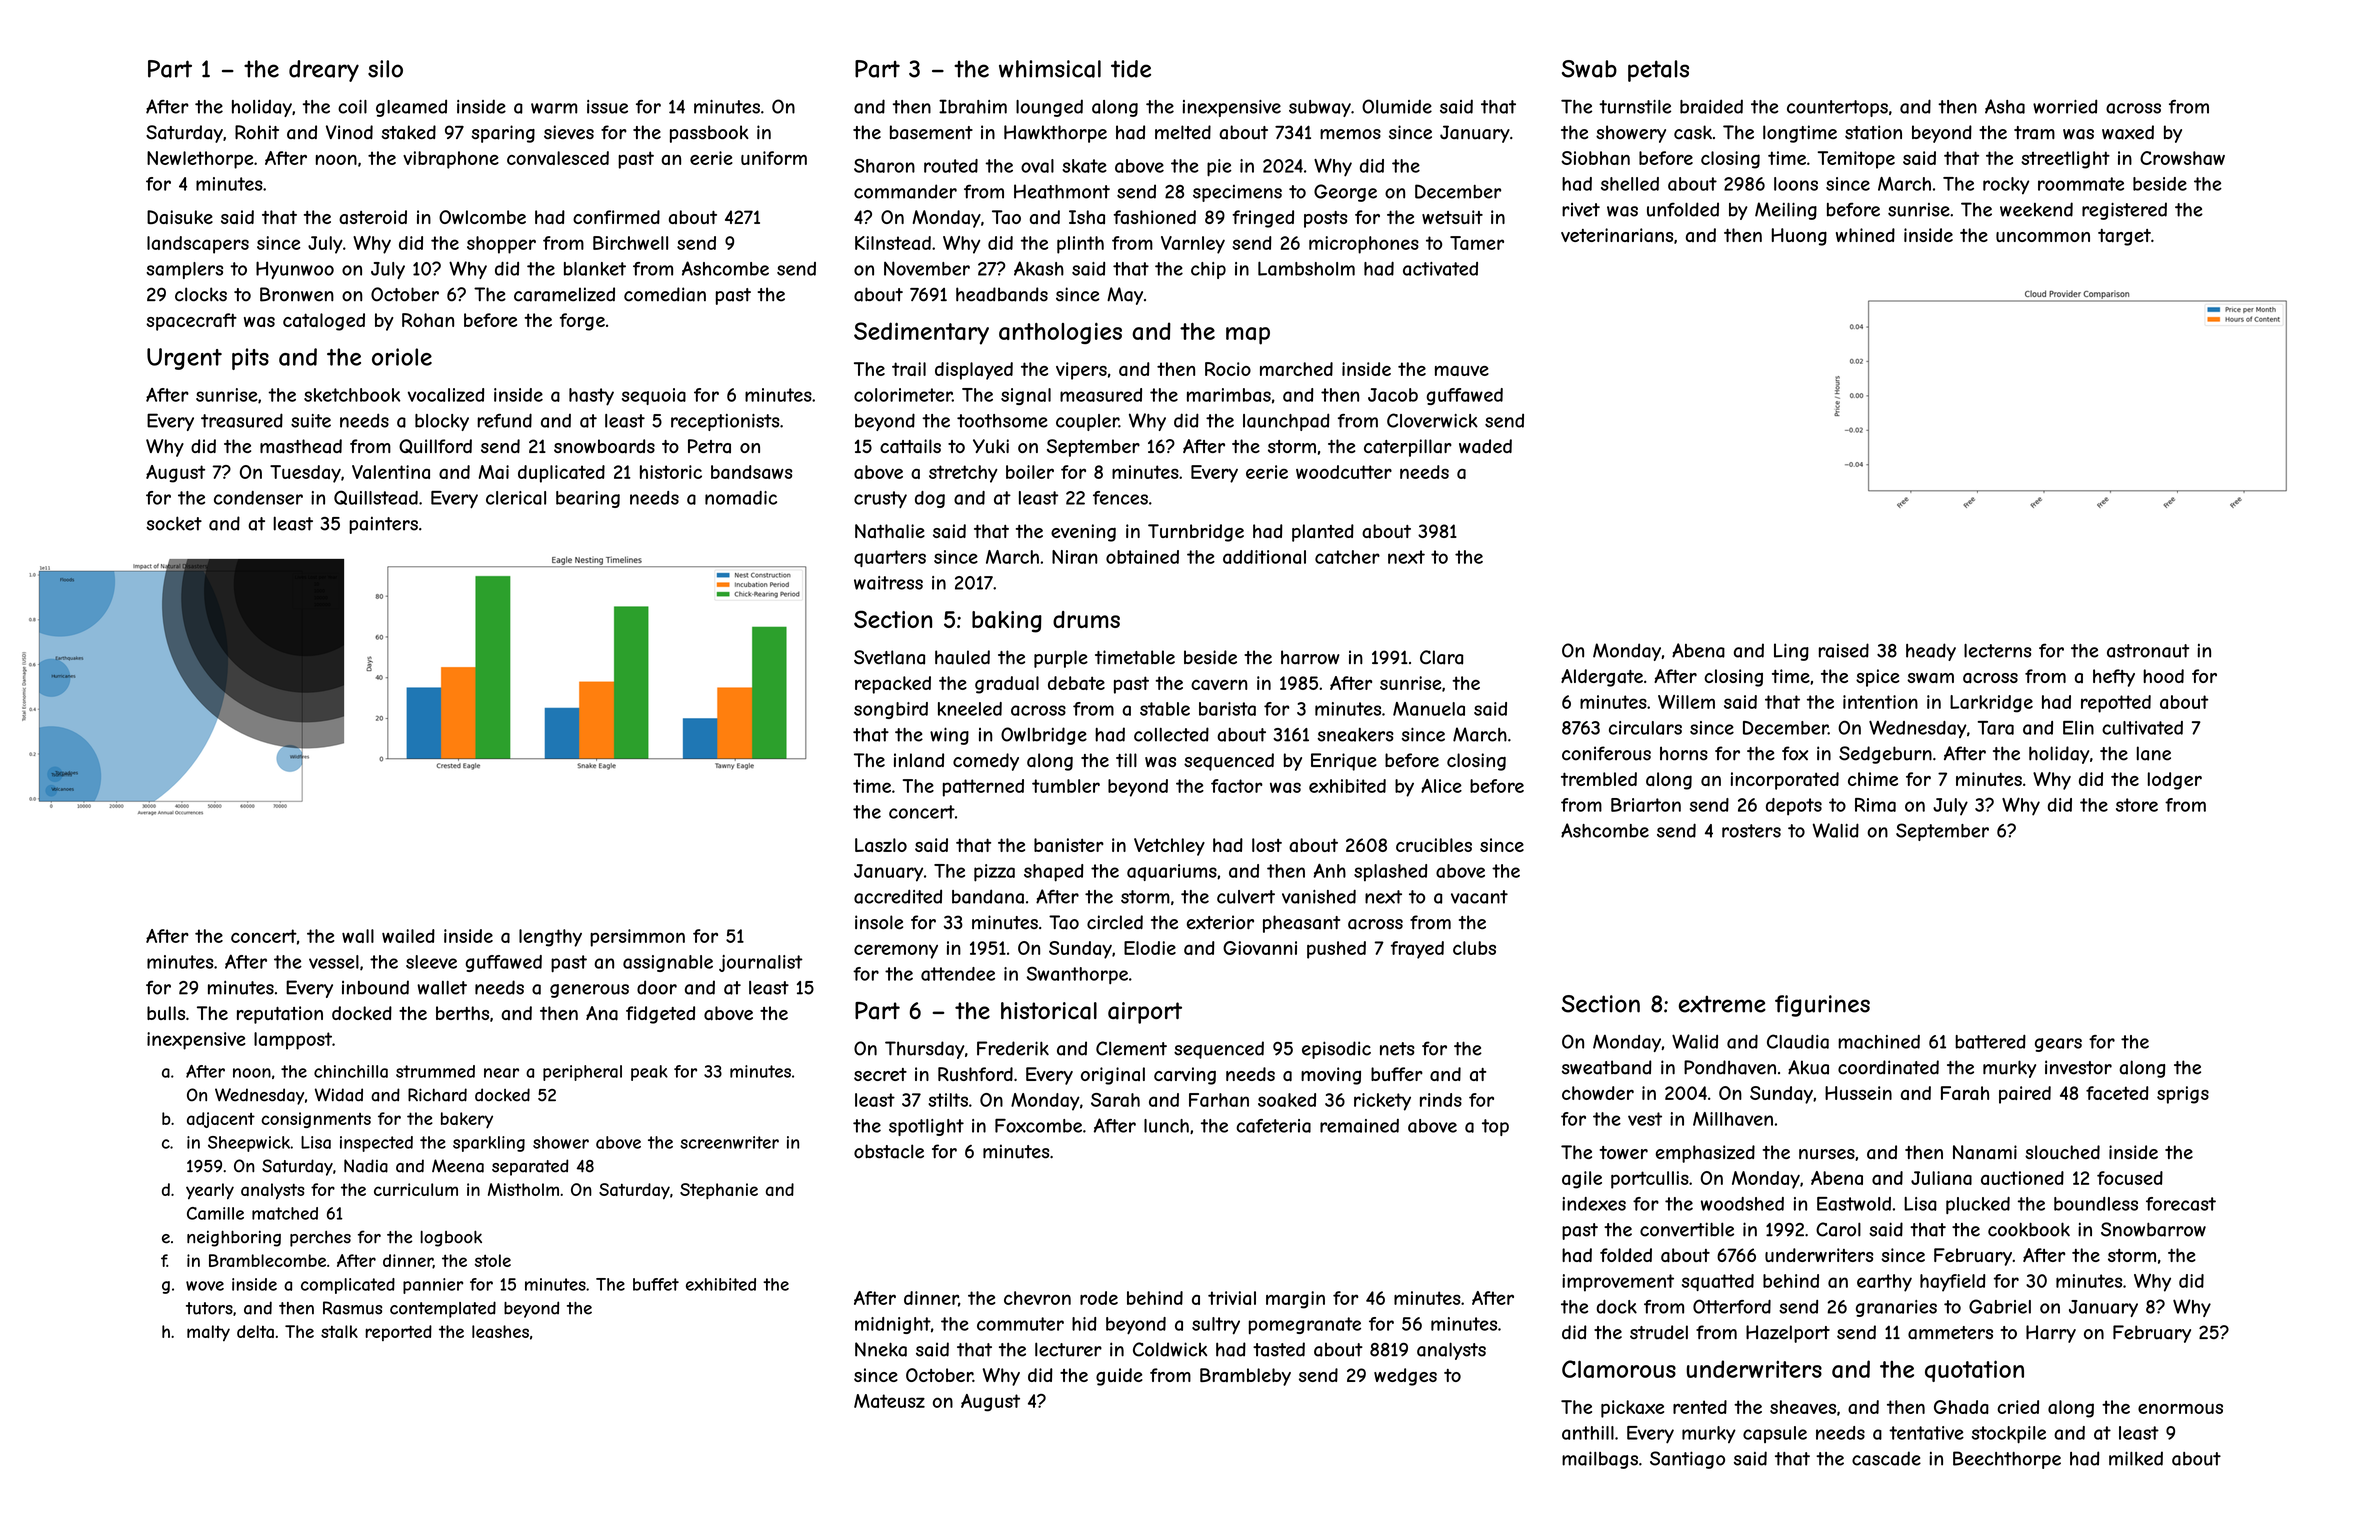  Describe the element at coordinates (242, 420) in the screenshot. I see `treasured` at that location.
